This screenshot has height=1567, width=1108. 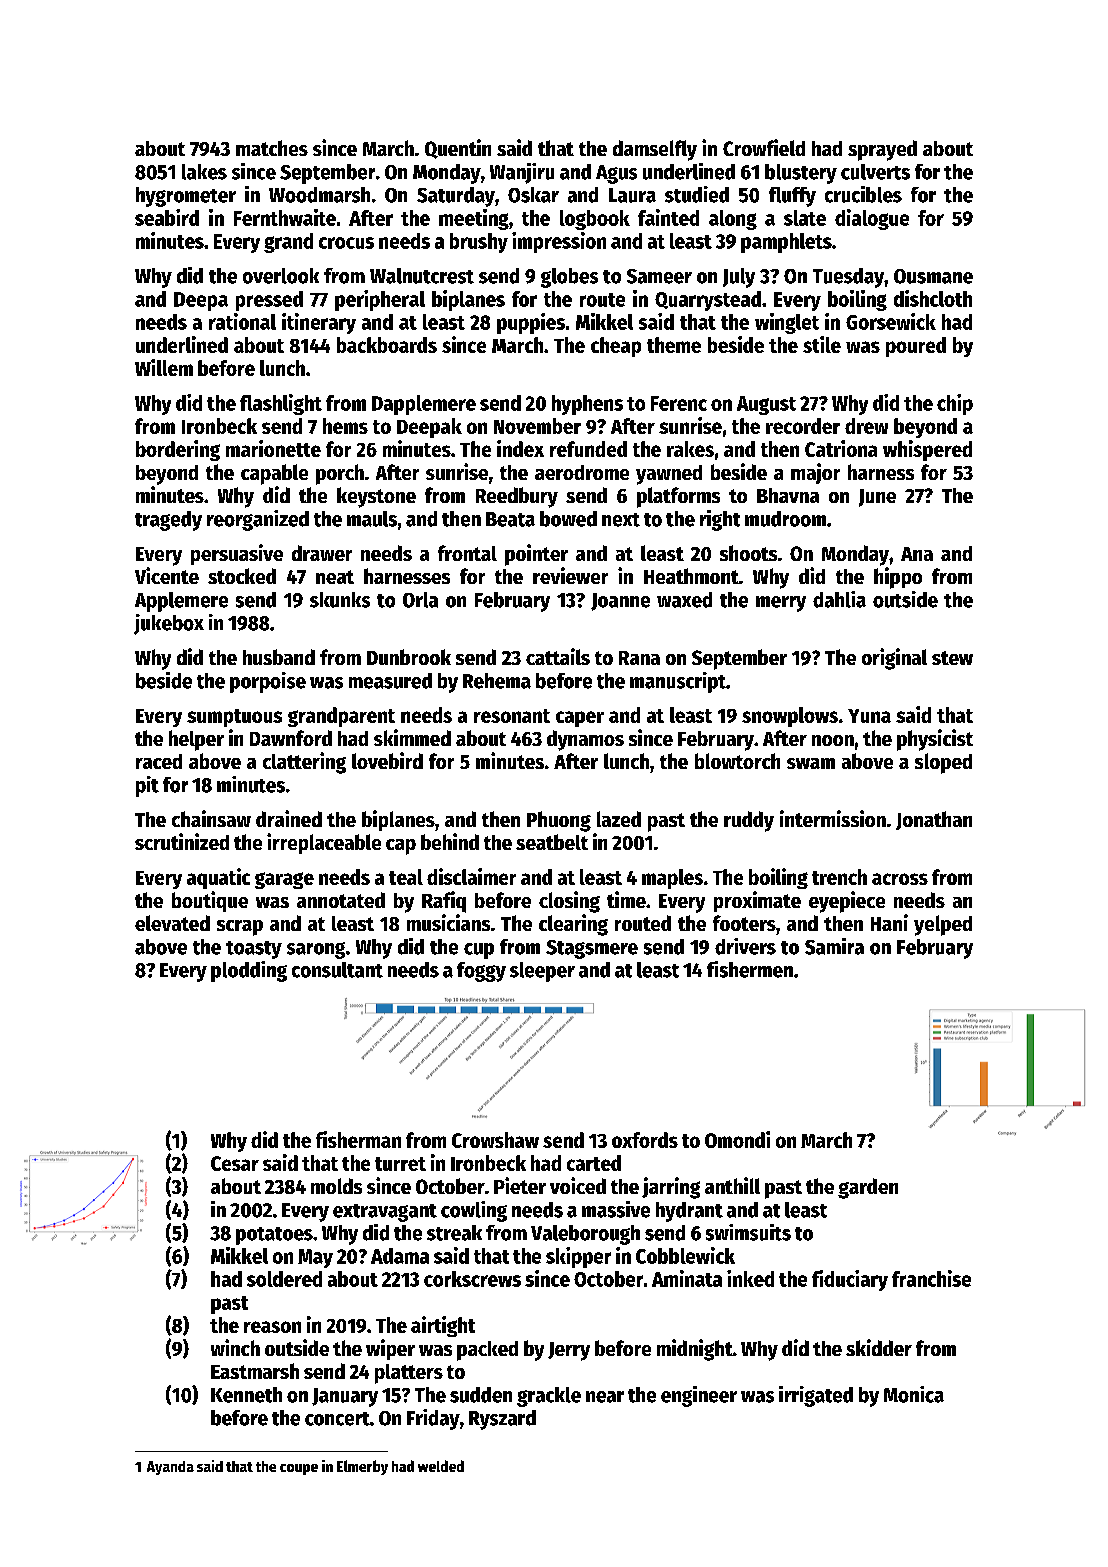 What do you see at coordinates (420, 600) in the screenshot?
I see `Orla` at bounding box center [420, 600].
